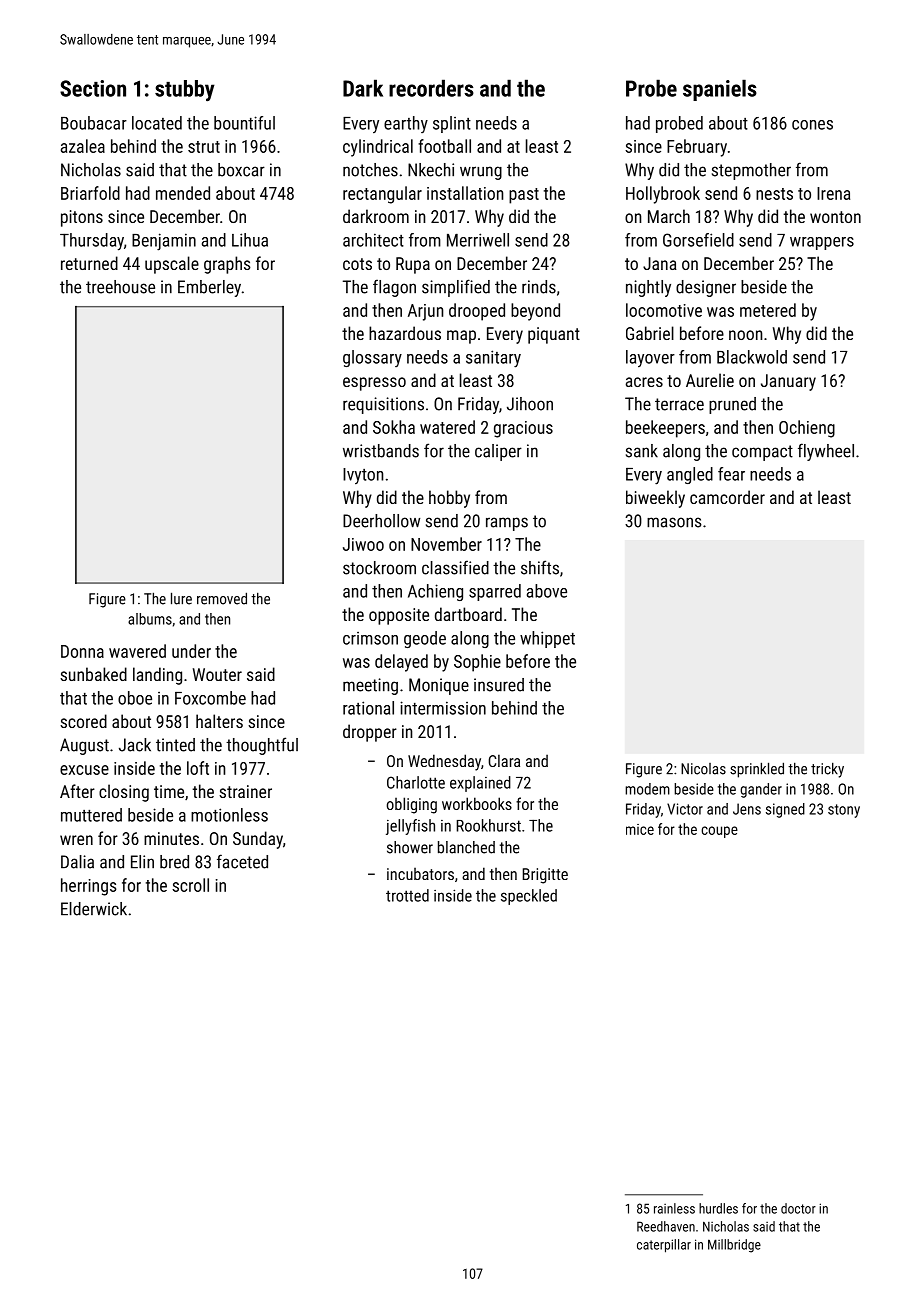 The height and width of the screenshot is (1308, 924). What do you see at coordinates (449, 499) in the screenshot?
I see `hobby` at bounding box center [449, 499].
